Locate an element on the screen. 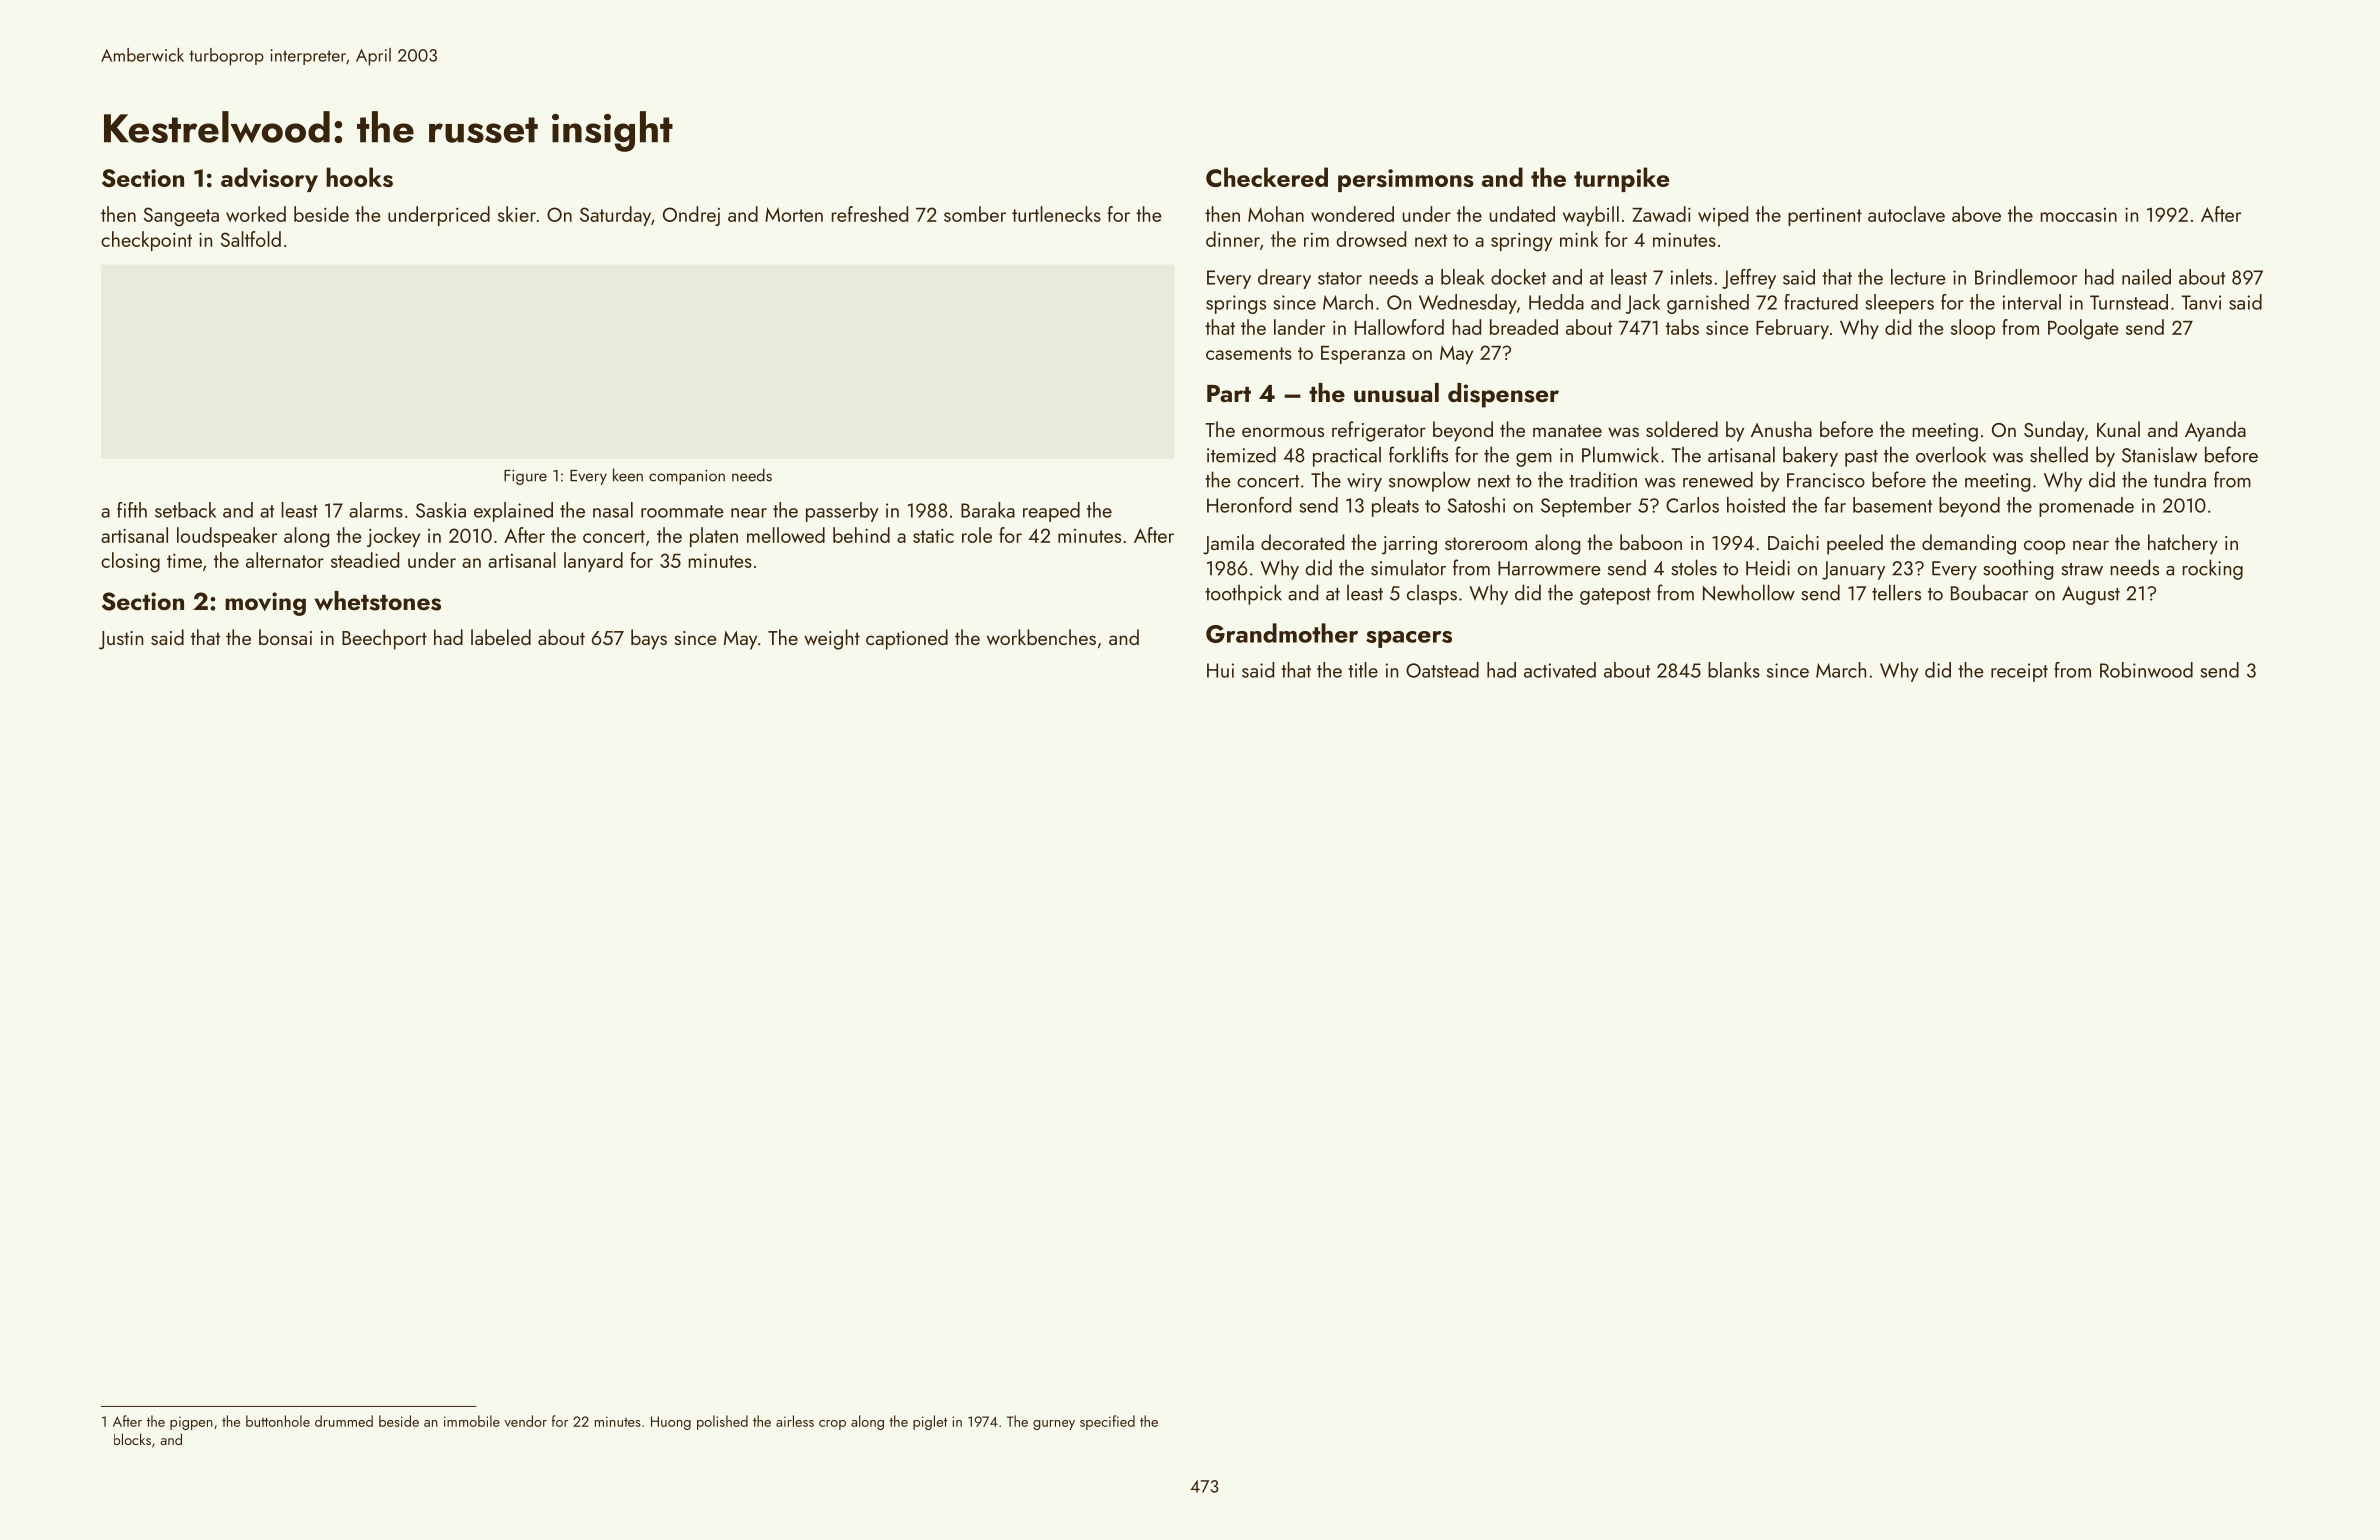  Hui is located at coordinates (1220, 670).
